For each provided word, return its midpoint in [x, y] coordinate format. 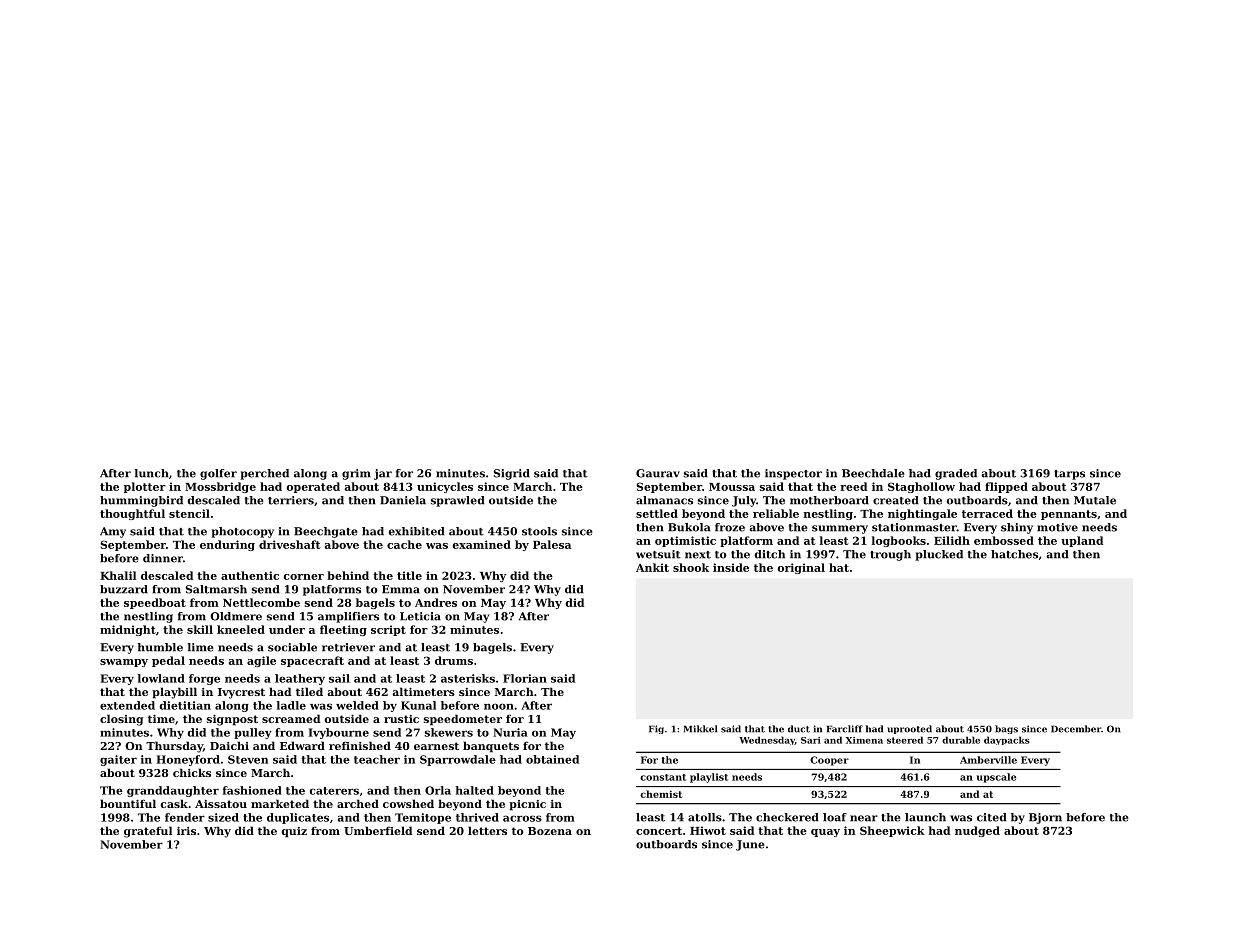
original [801, 568]
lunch [152, 473]
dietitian [185, 705]
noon [499, 706]
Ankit [652, 567]
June [750, 845]
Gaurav [658, 473]
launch [925, 817]
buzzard [124, 589]
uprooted [909, 729]
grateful [148, 832]
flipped [1006, 487]
